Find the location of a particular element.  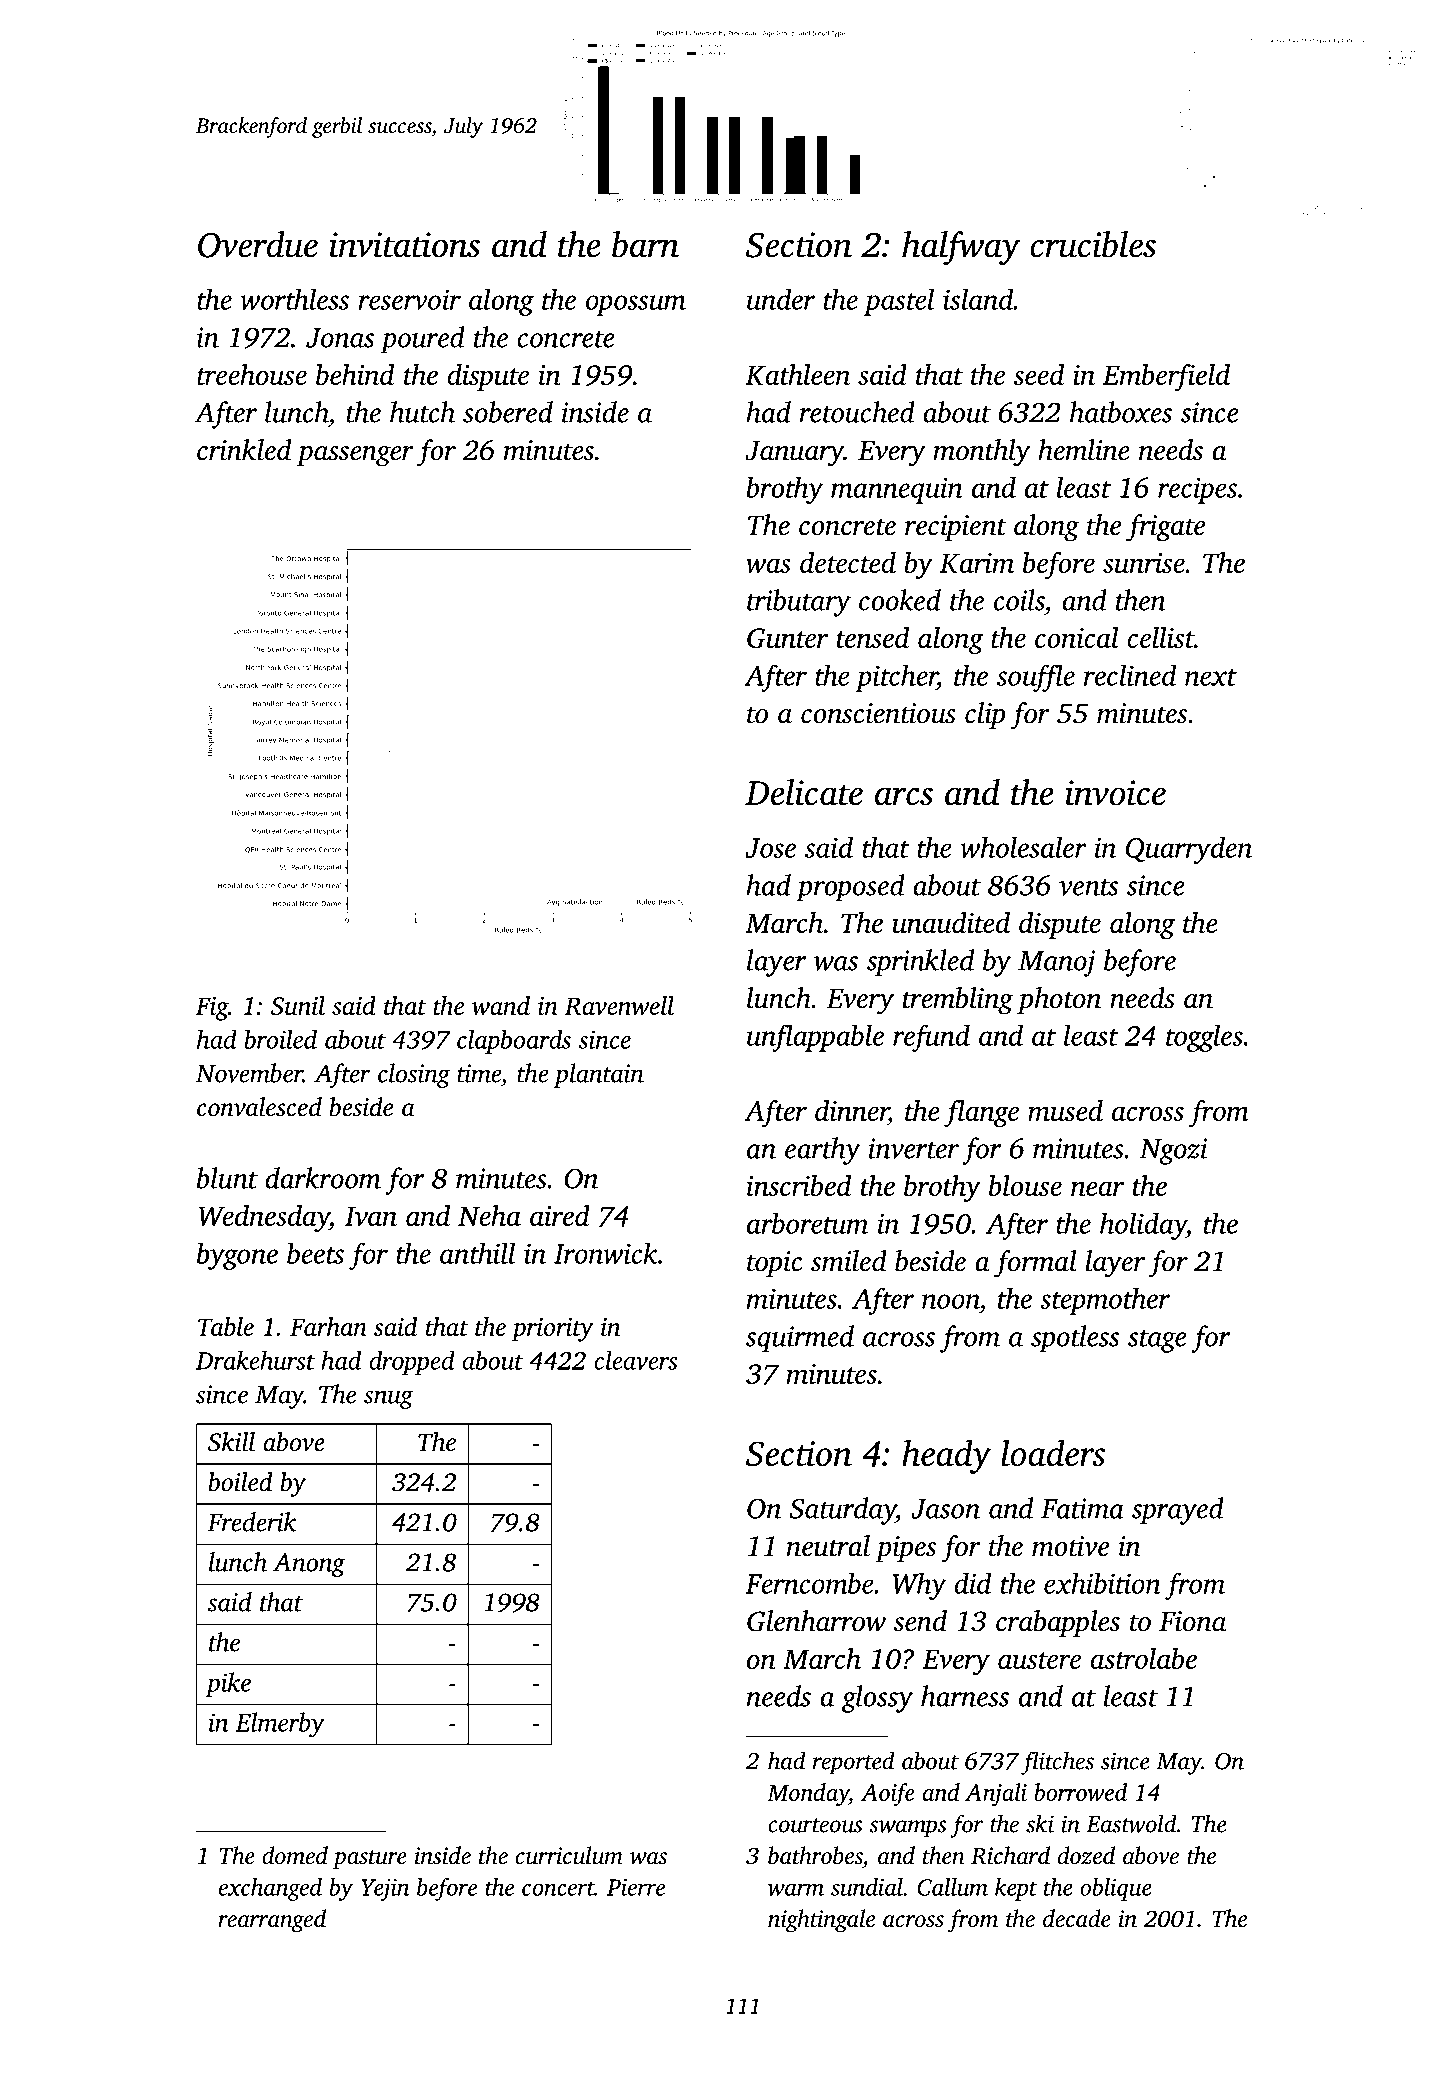

glossy is located at coordinates (877, 1699).
